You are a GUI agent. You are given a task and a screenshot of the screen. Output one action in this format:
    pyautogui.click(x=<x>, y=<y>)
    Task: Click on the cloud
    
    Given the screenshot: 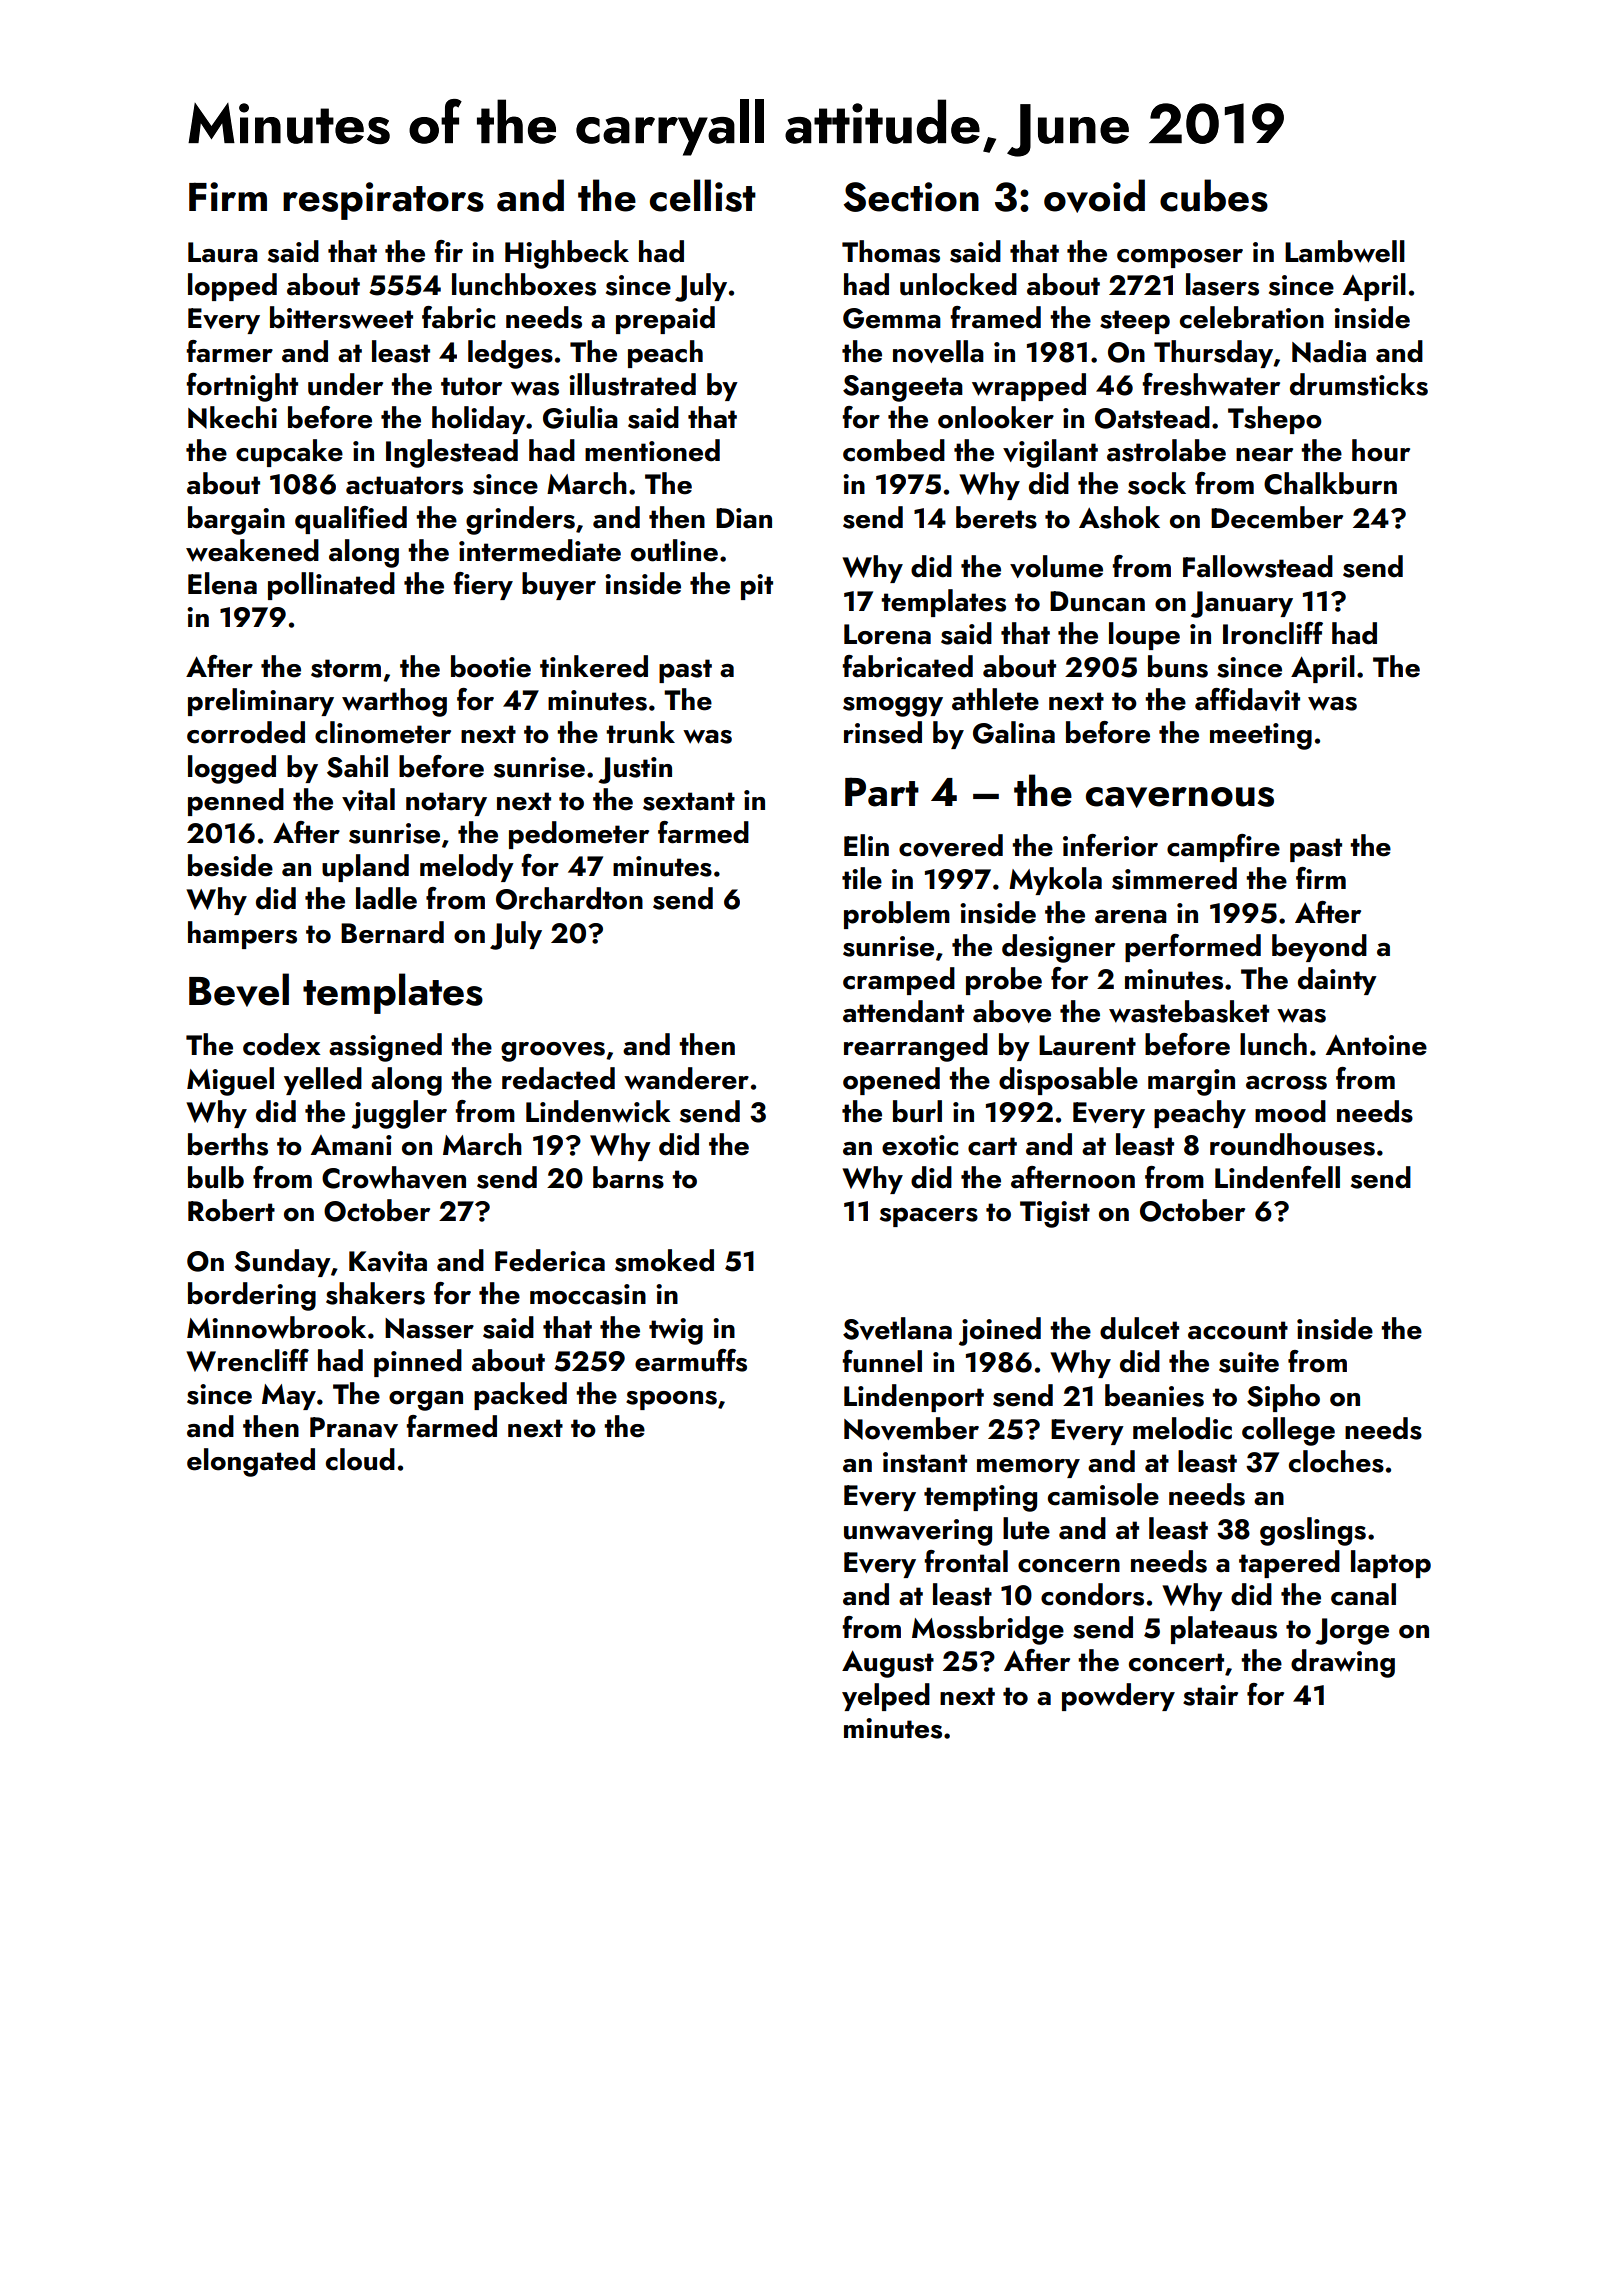 What is the action you would take?
    pyautogui.click(x=360, y=1459)
